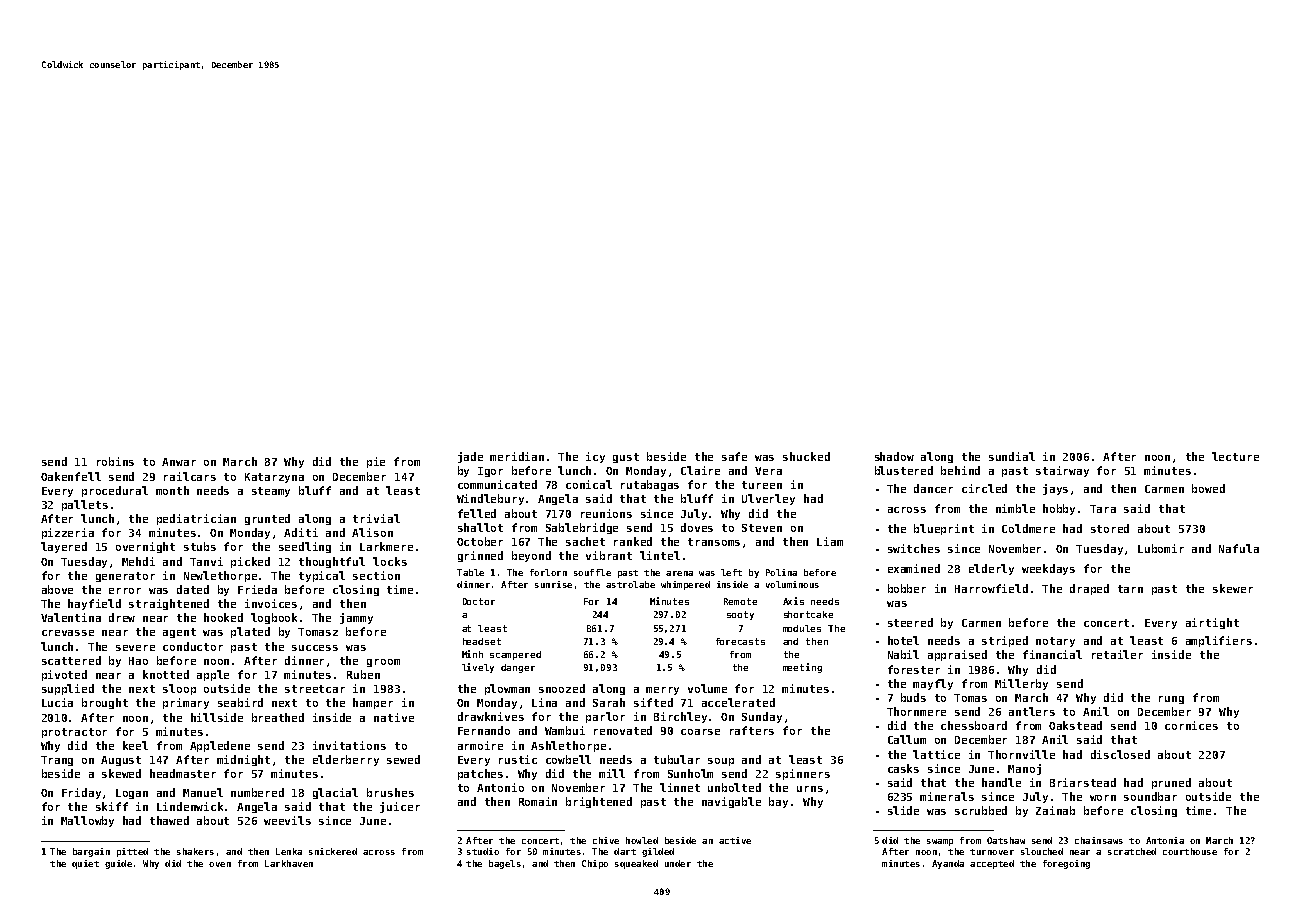 This screenshot has height=924, width=1308. I want to click on airtight, so click(1212, 623).
